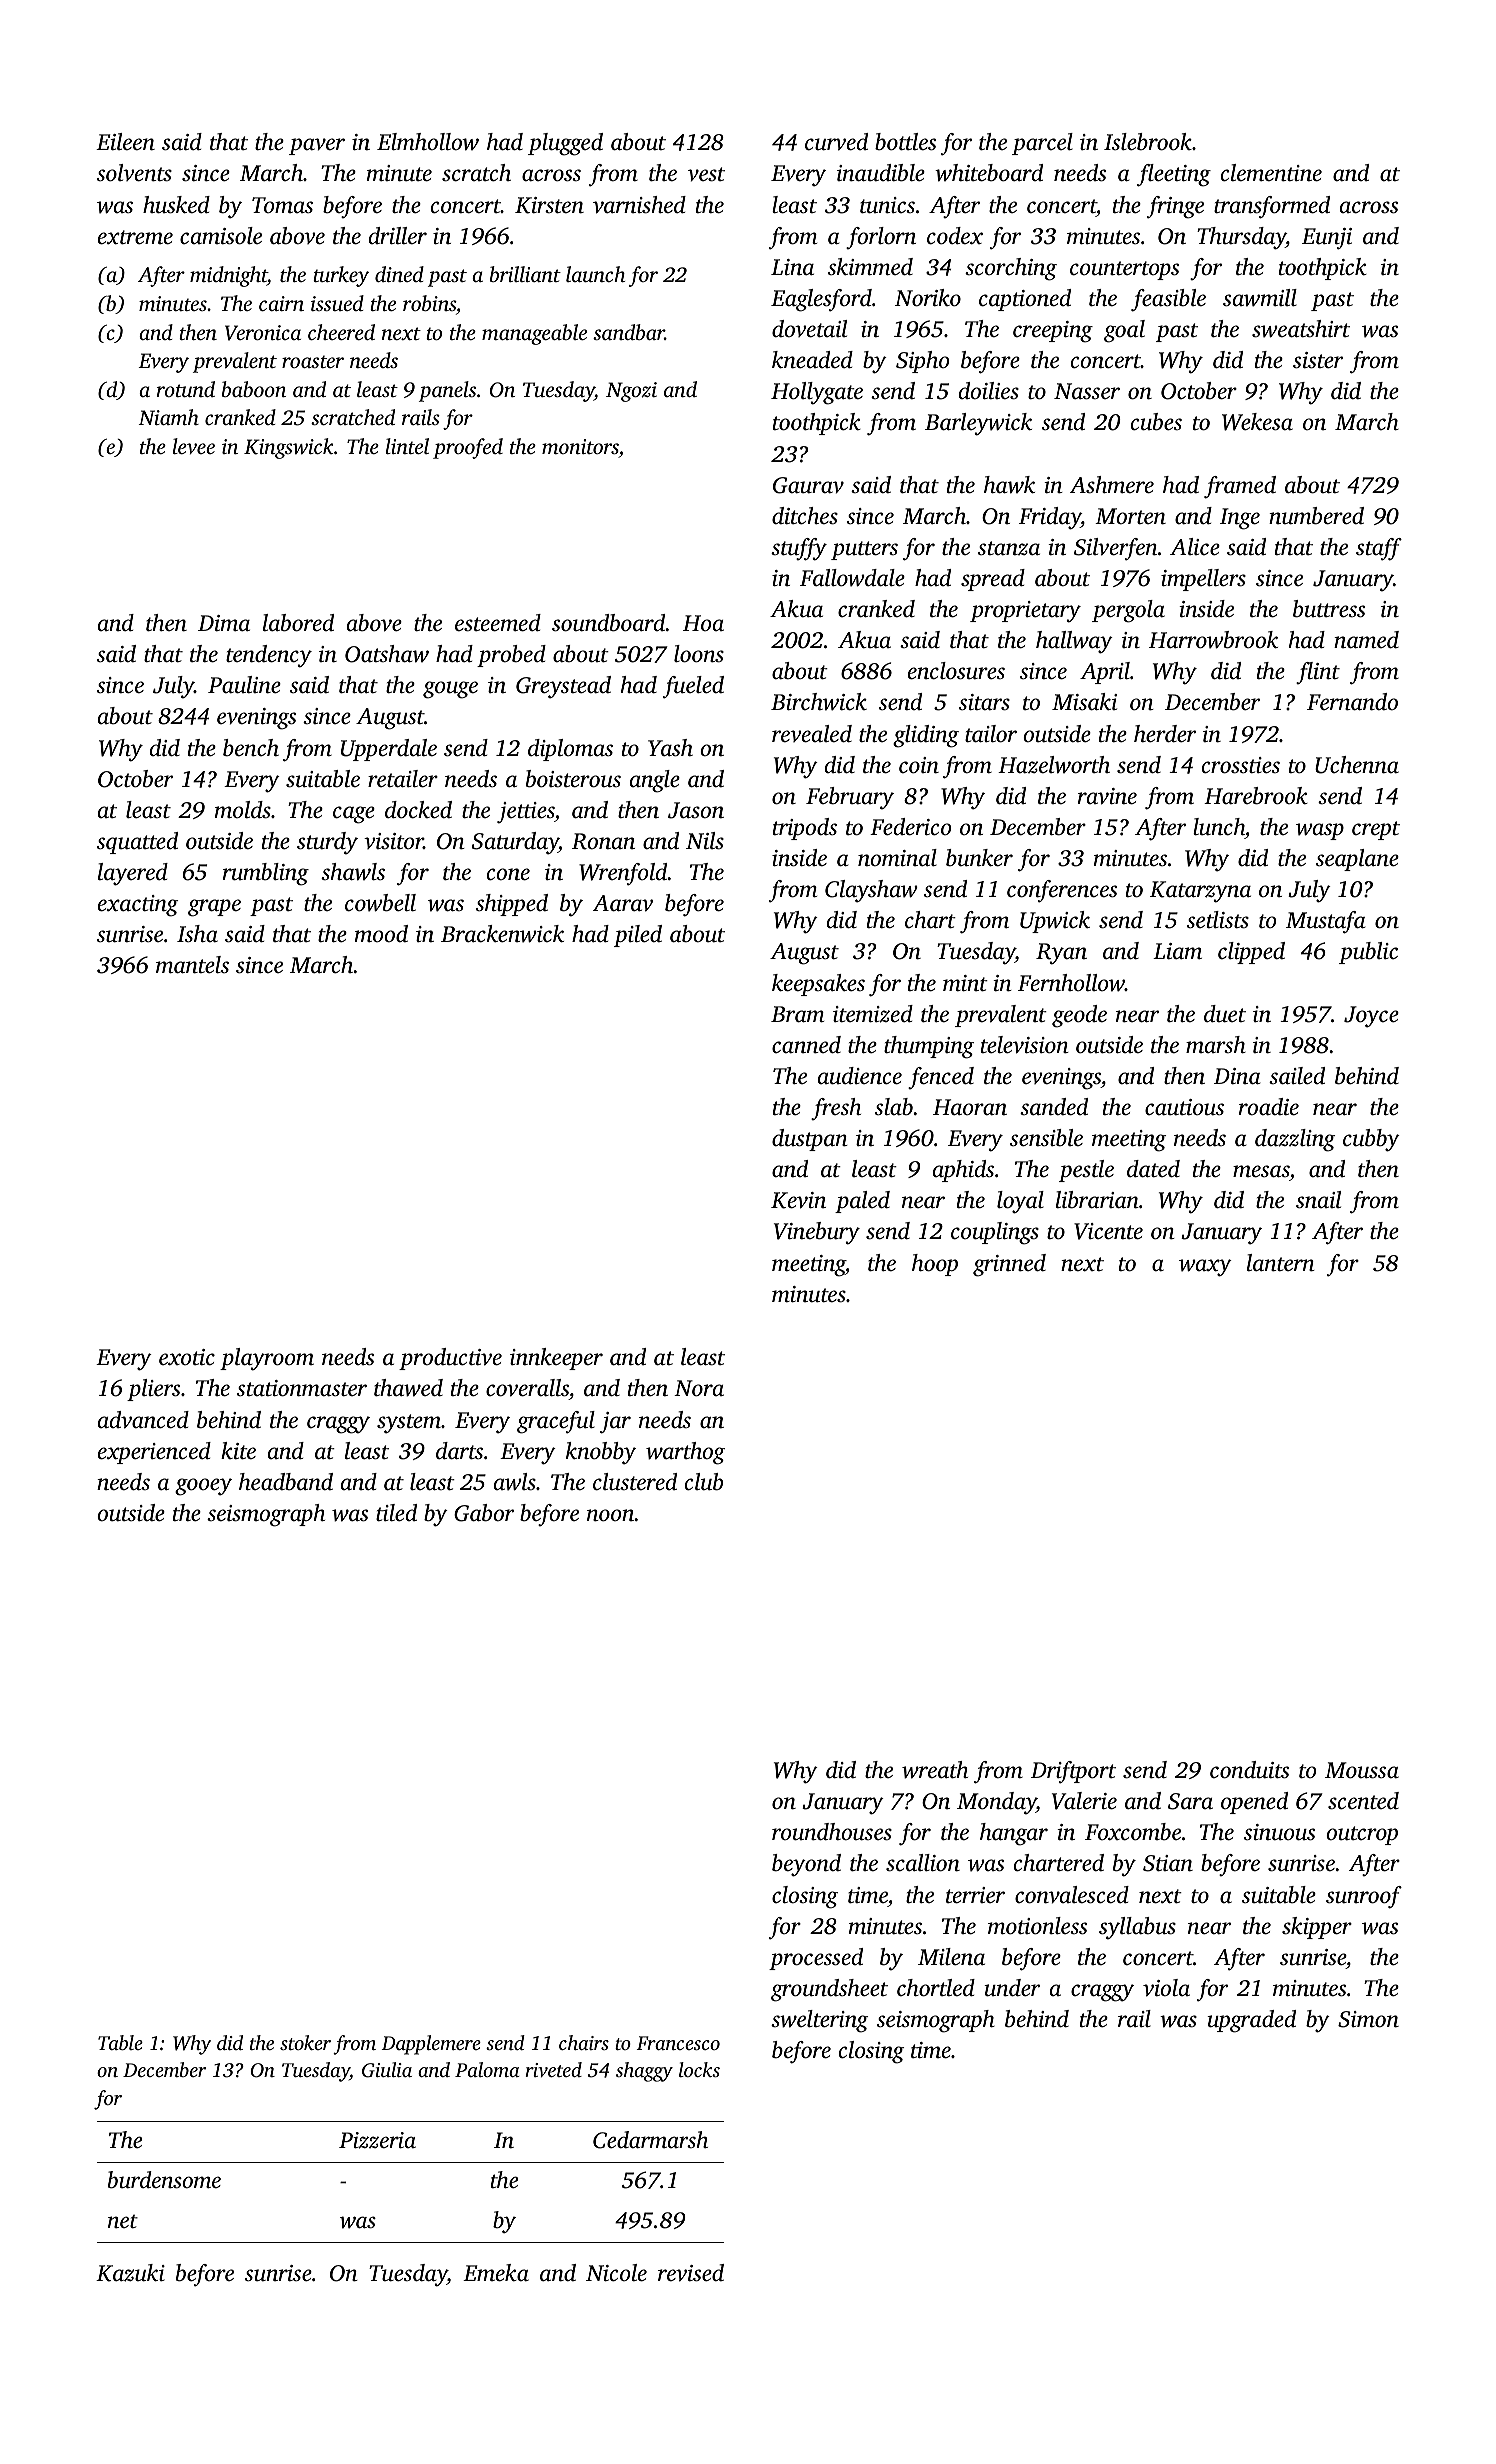 Image resolution: width=1496 pixels, height=2464 pixels. What do you see at coordinates (187, 1357) in the image?
I see `exotic` at bounding box center [187, 1357].
